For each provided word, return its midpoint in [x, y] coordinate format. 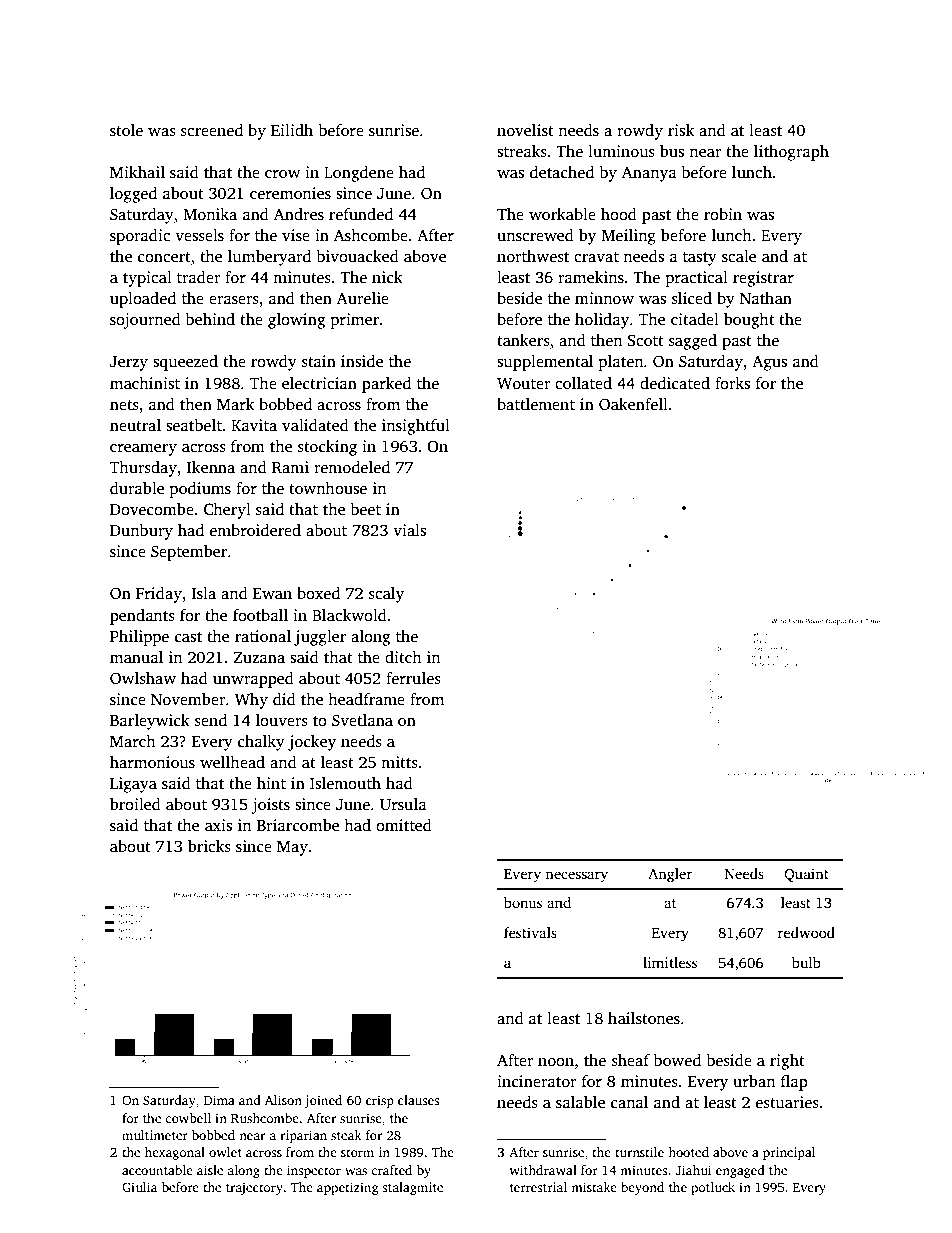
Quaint [806, 875]
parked [386, 385]
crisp [380, 1101]
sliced [692, 298]
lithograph [791, 153]
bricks [209, 846]
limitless [670, 962]
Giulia [139, 1187]
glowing [296, 321]
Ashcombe [371, 235]
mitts [399, 762]
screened [212, 130]
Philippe [139, 638]
